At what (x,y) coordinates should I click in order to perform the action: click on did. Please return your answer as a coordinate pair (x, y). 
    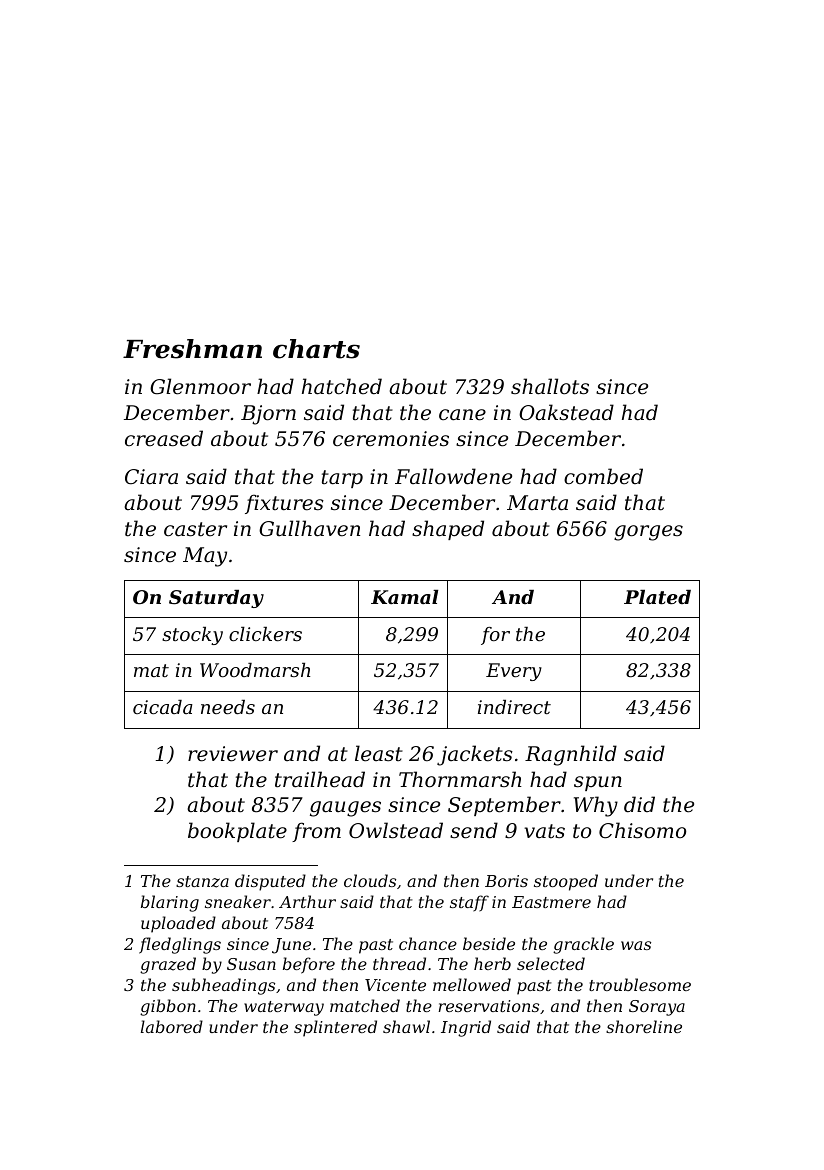
    Looking at the image, I should click on (639, 804).
